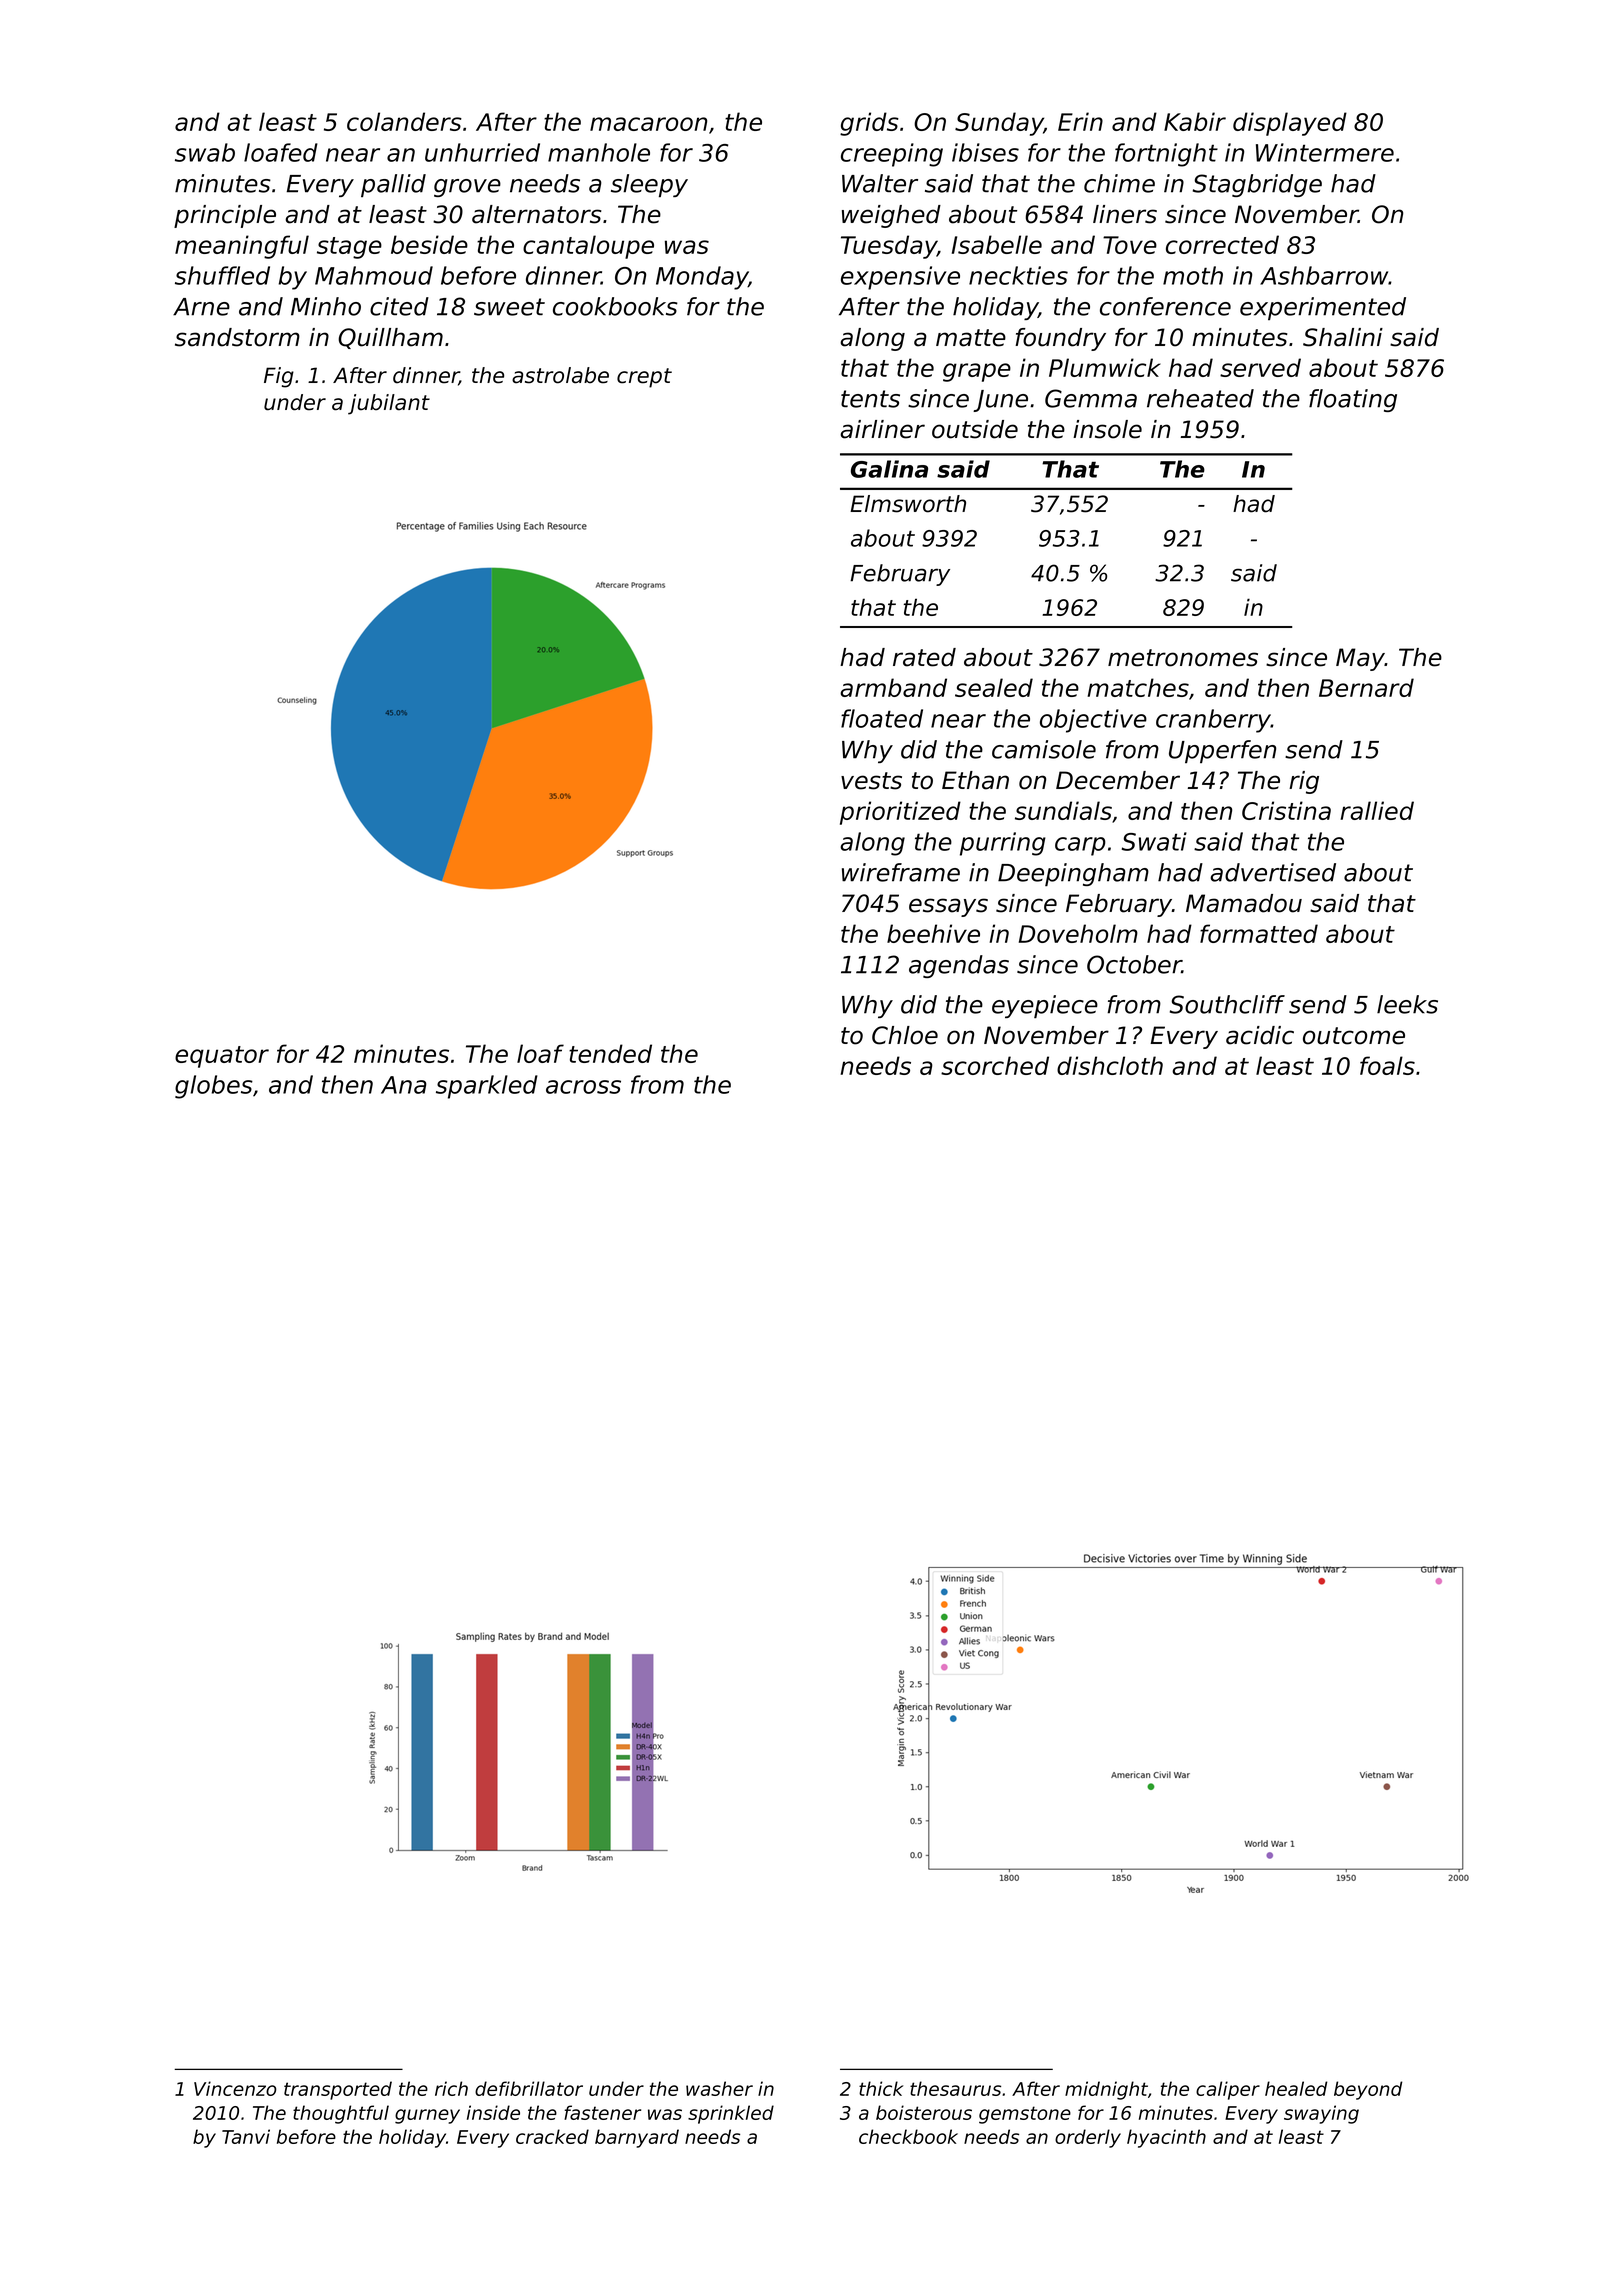 The width and height of the image is (1620, 2292). I want to click on equator, so click(222, 1057).
